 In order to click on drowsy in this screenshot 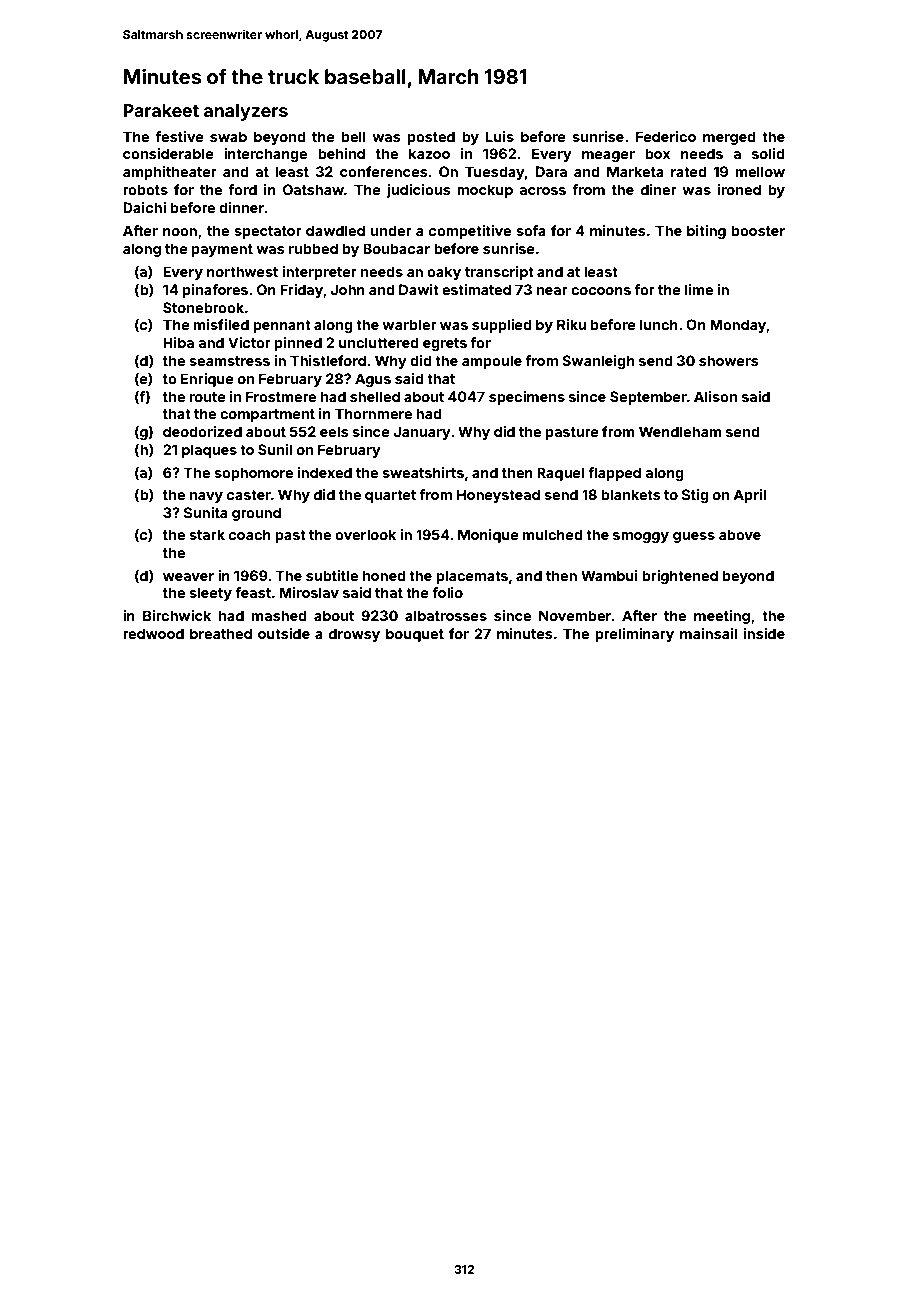, I will do `click(354, 635)`.
